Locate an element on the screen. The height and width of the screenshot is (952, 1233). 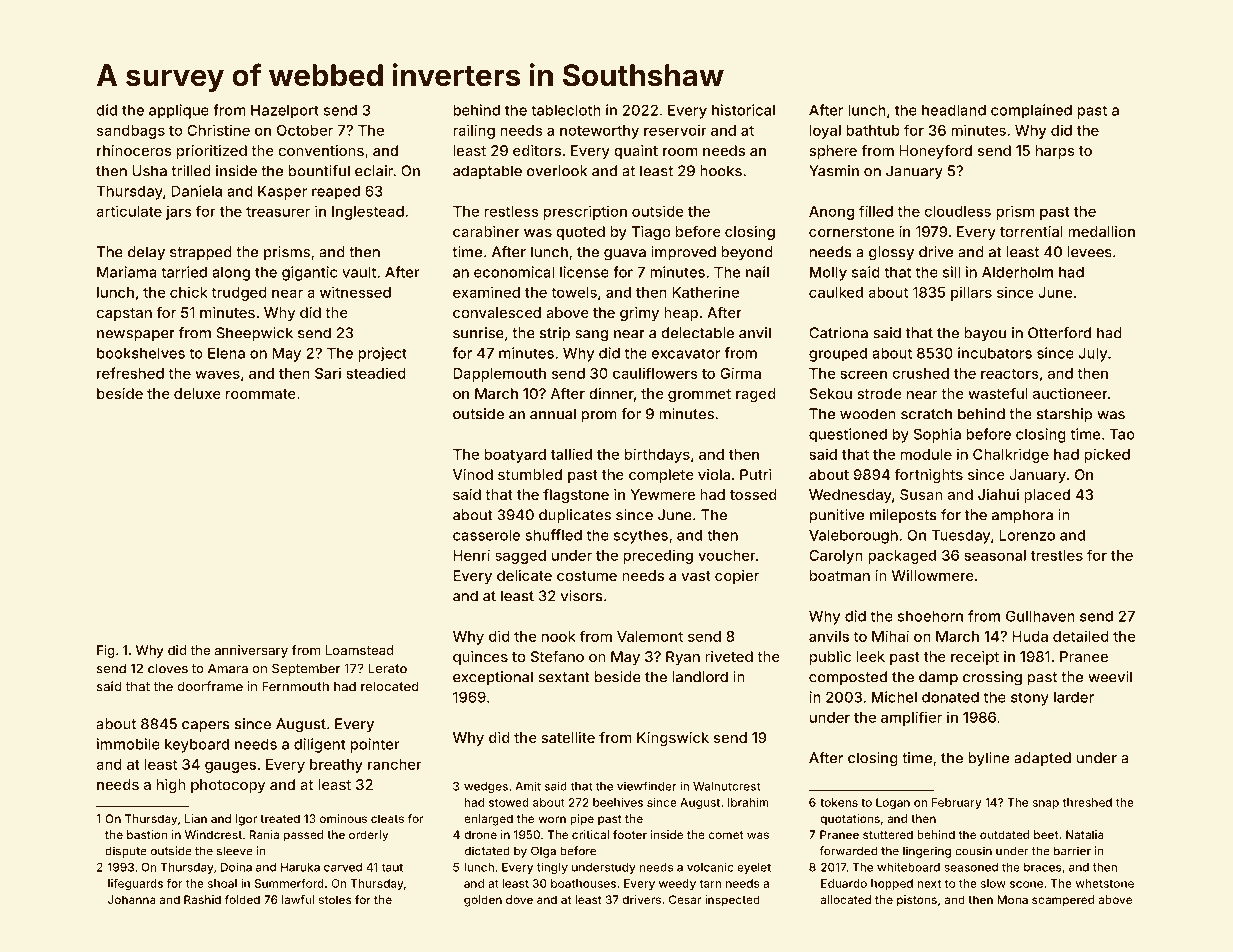
complained is located at coordinates (1031, 111).
